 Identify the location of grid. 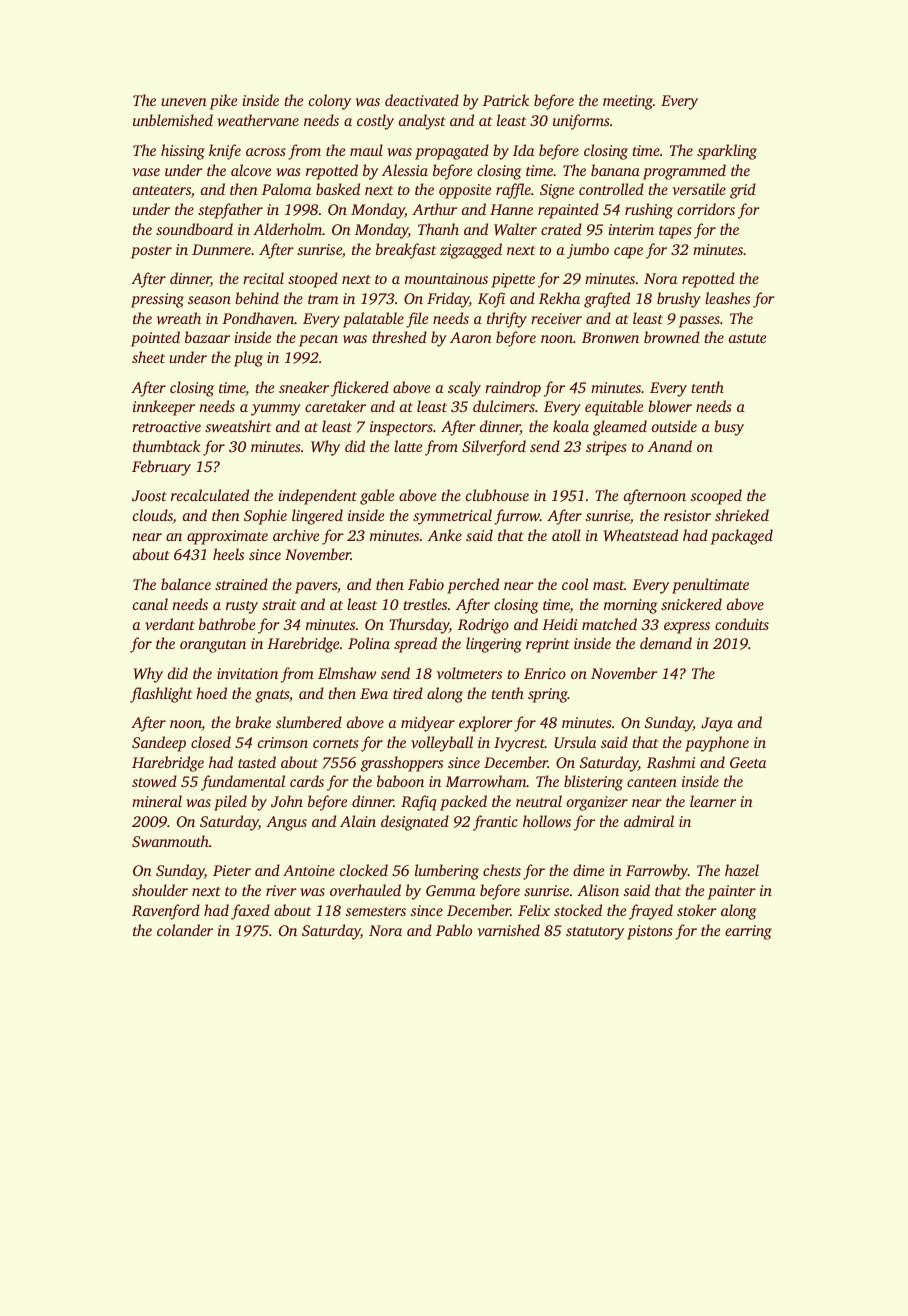
(743, 191).
